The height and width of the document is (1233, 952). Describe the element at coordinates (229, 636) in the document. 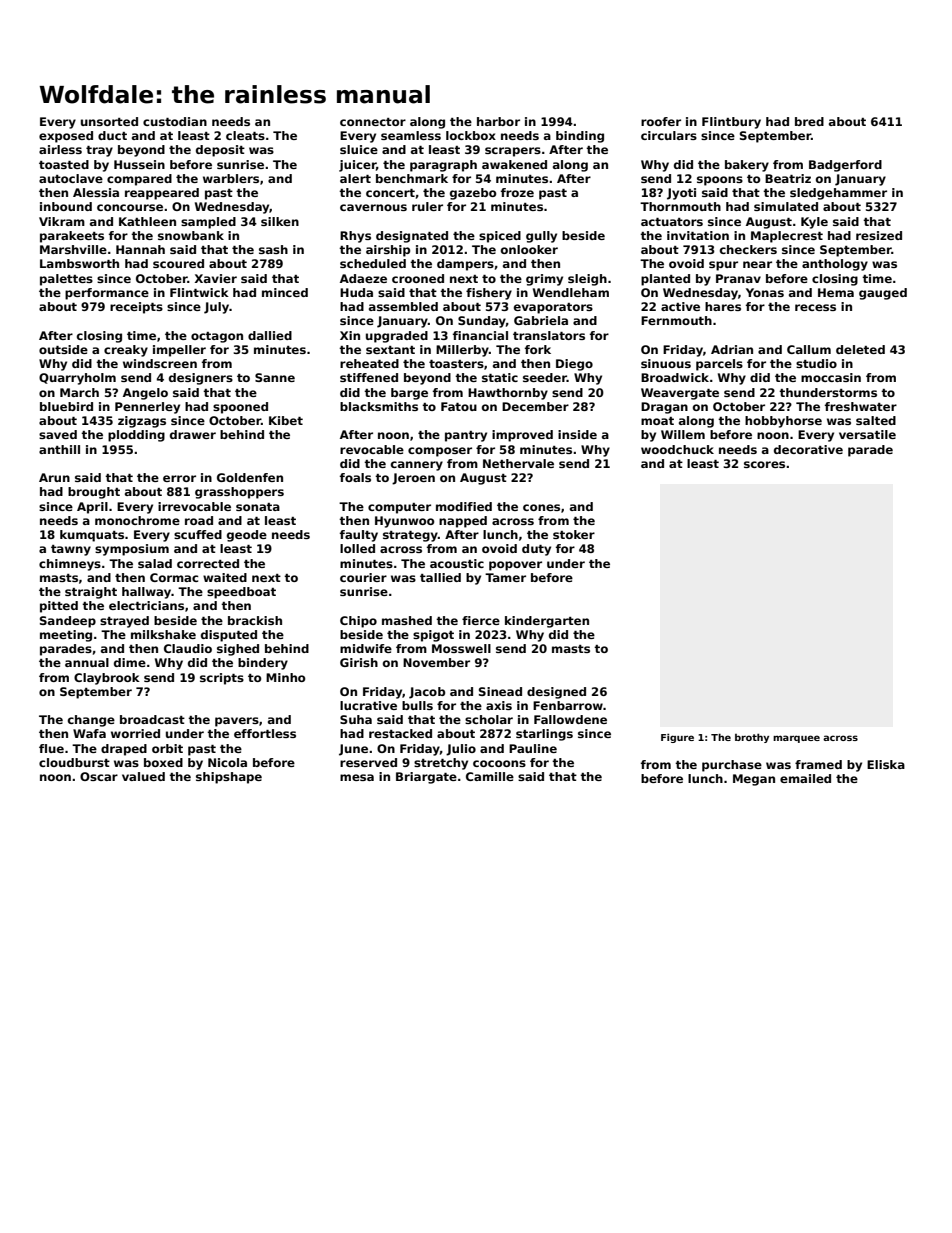

I see `disputed` at that location.
